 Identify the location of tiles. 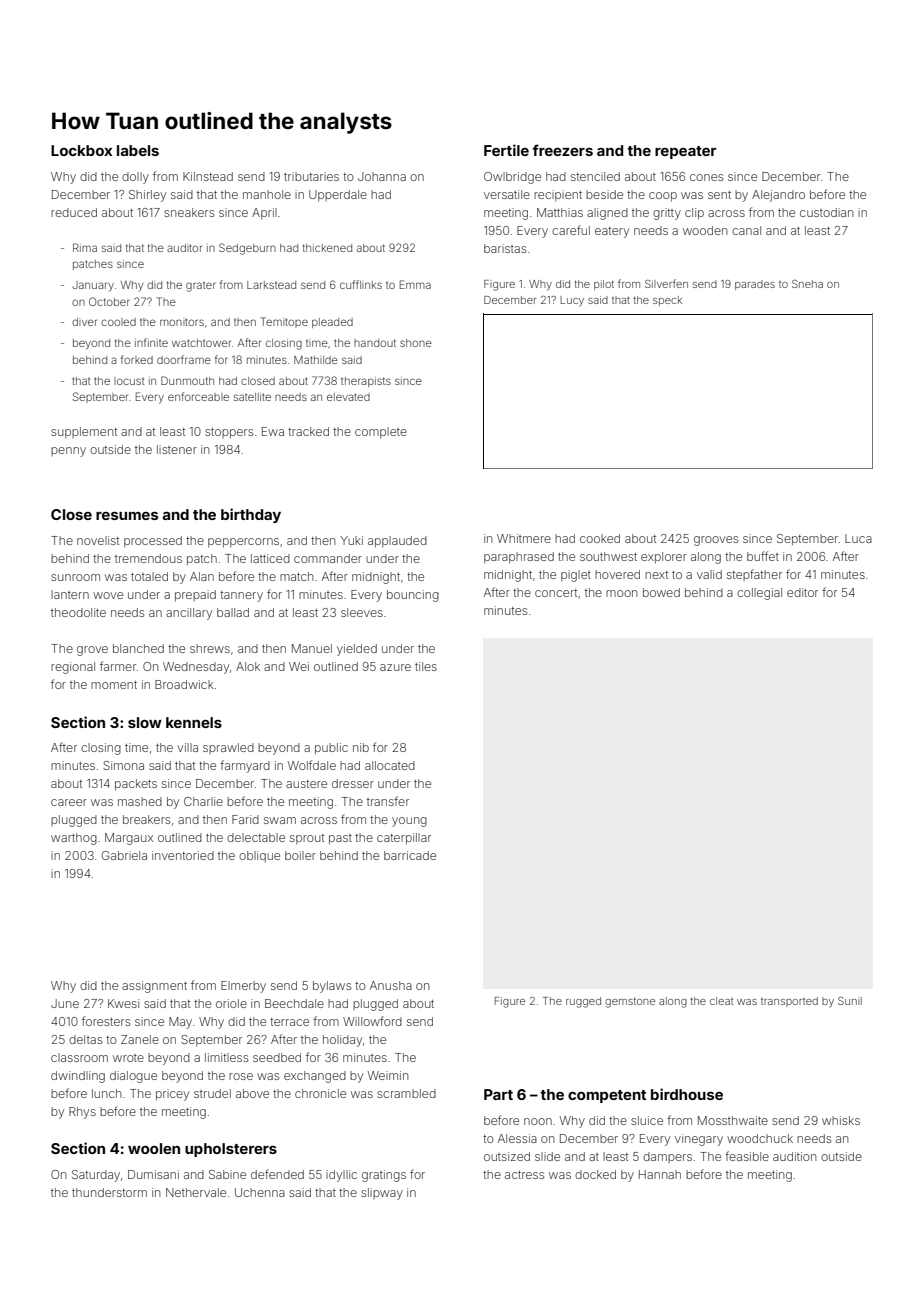
(426, 666).
